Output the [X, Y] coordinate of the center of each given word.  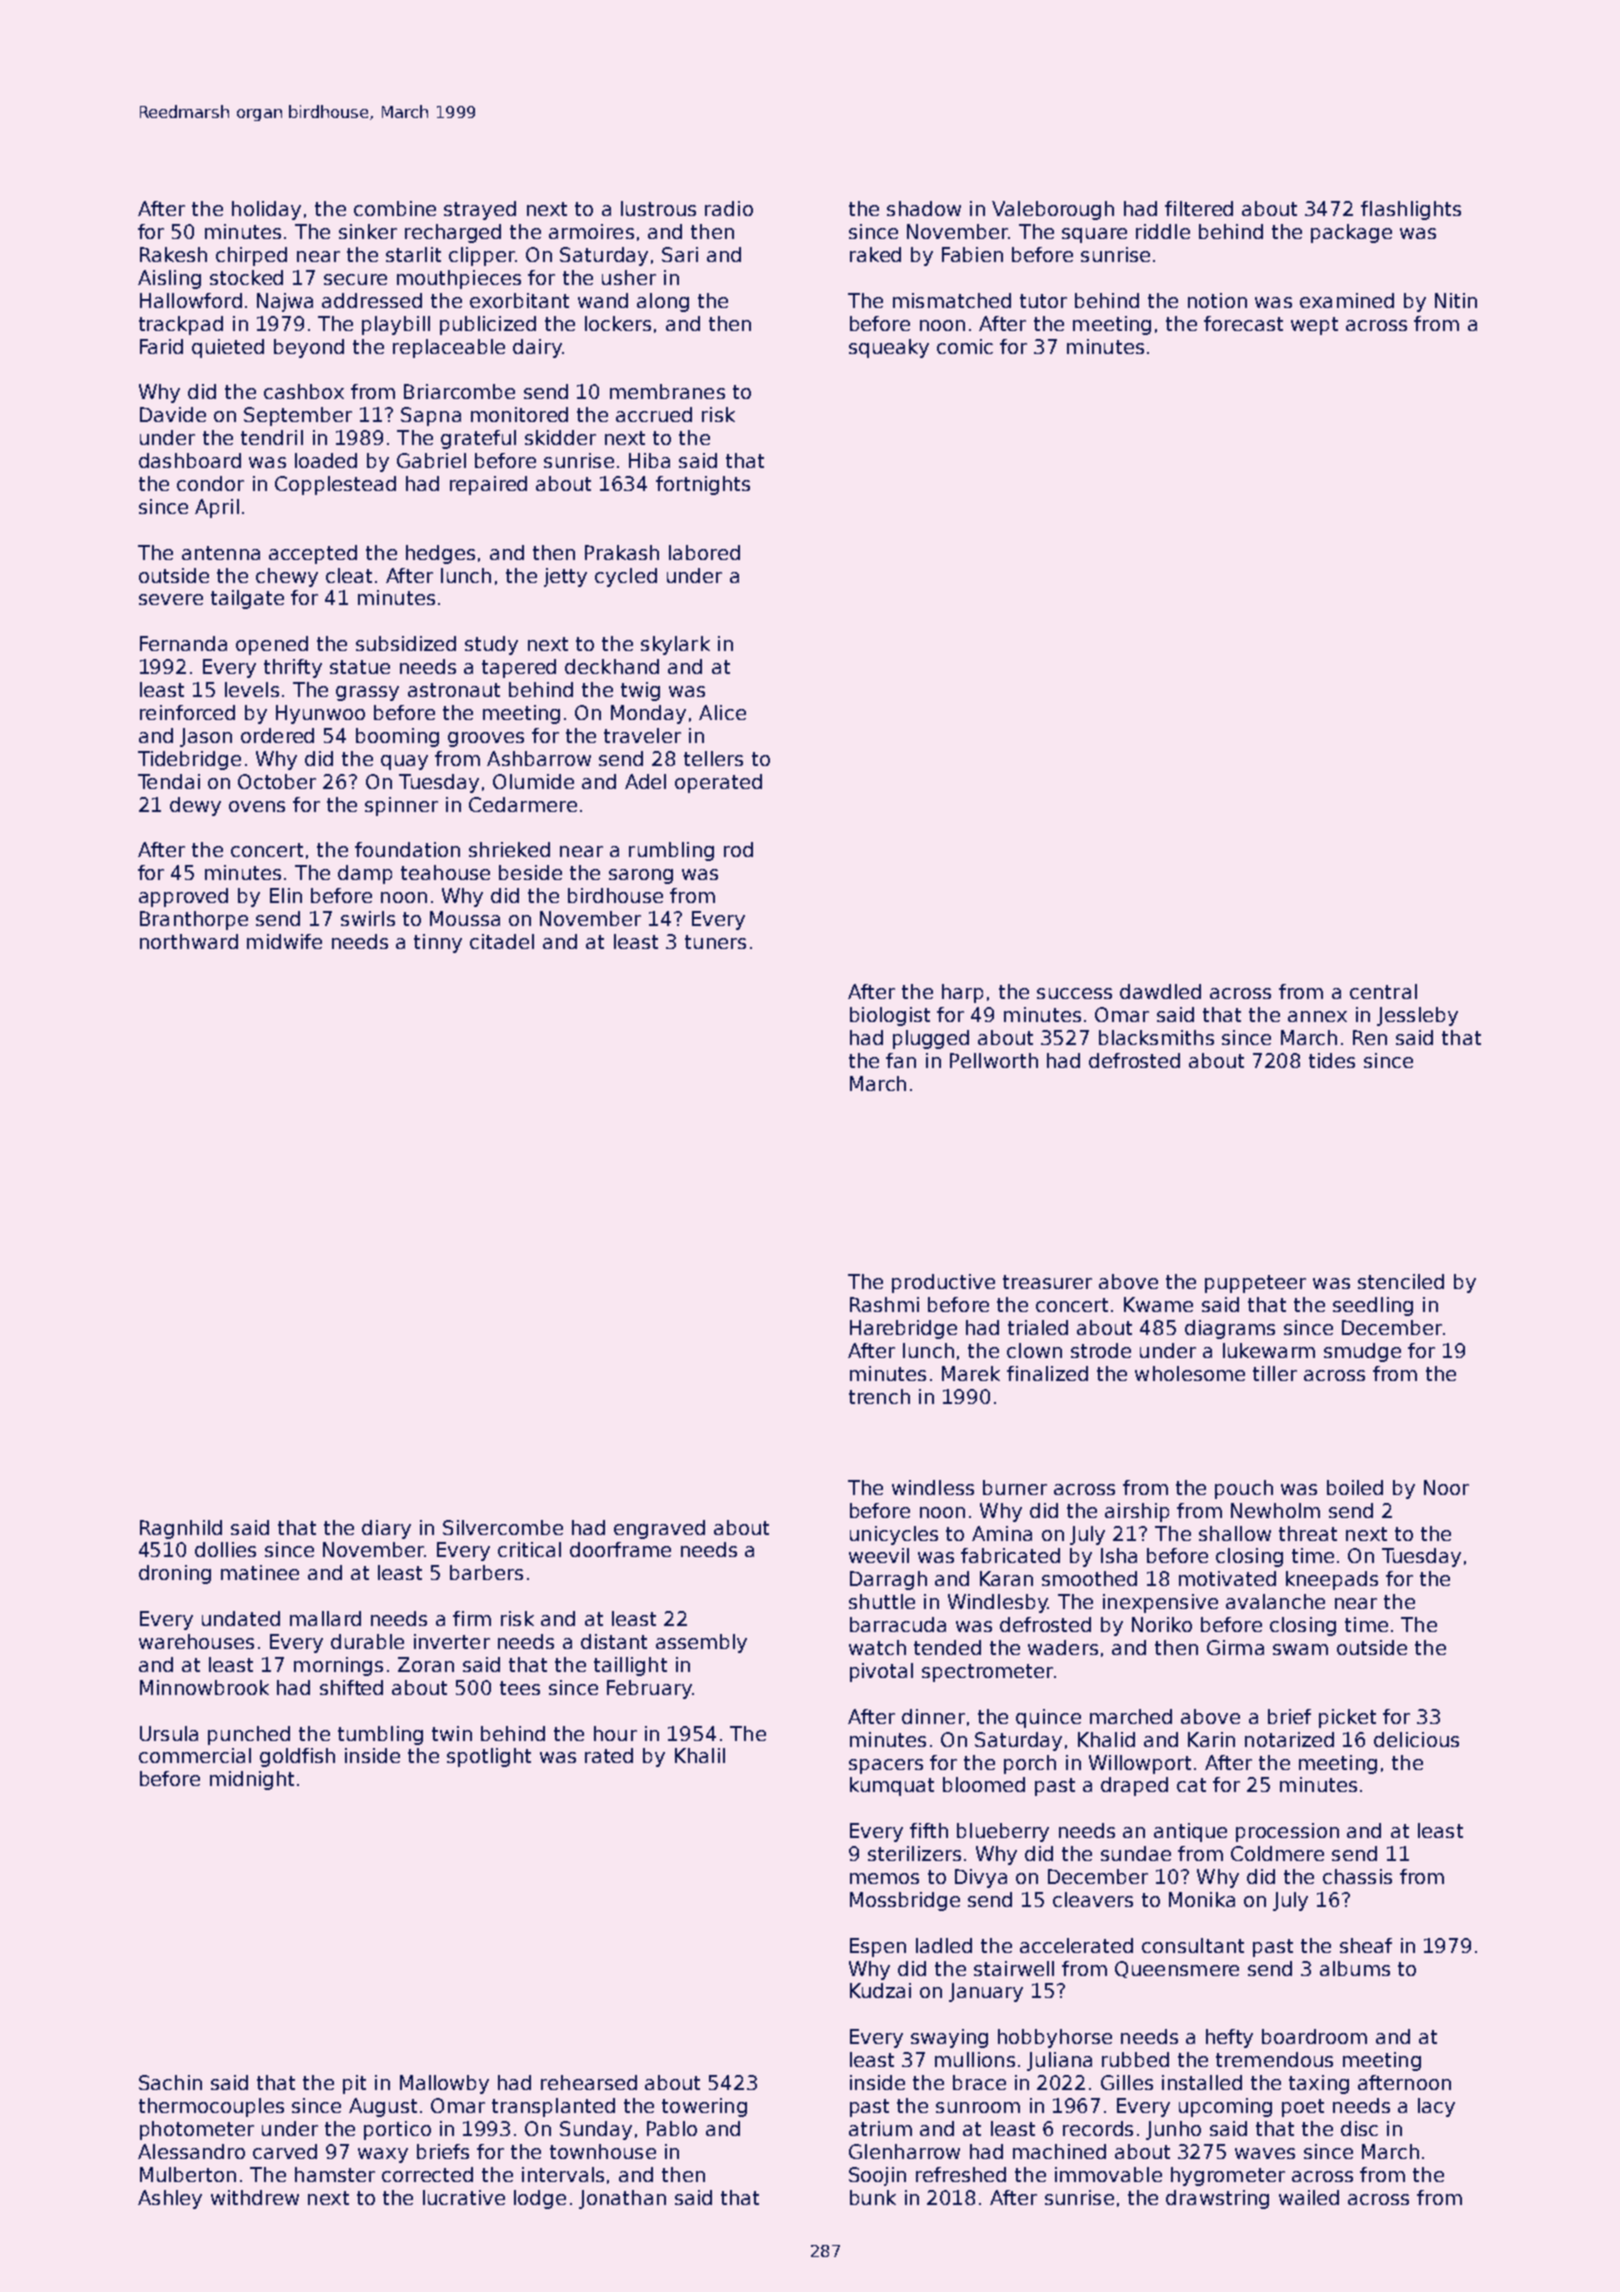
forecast [1243, 323]
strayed [480, 210]
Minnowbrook [204, 1687]
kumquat [892, 1786]
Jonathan [622, 2199]
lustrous [658, 208]
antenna [221, 553]
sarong [641, 876]
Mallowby [444, 2084]
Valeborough [1053, 210]
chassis [1357, 1876]
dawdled [1160, 991]
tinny [438, 943]
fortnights [703, 485]
